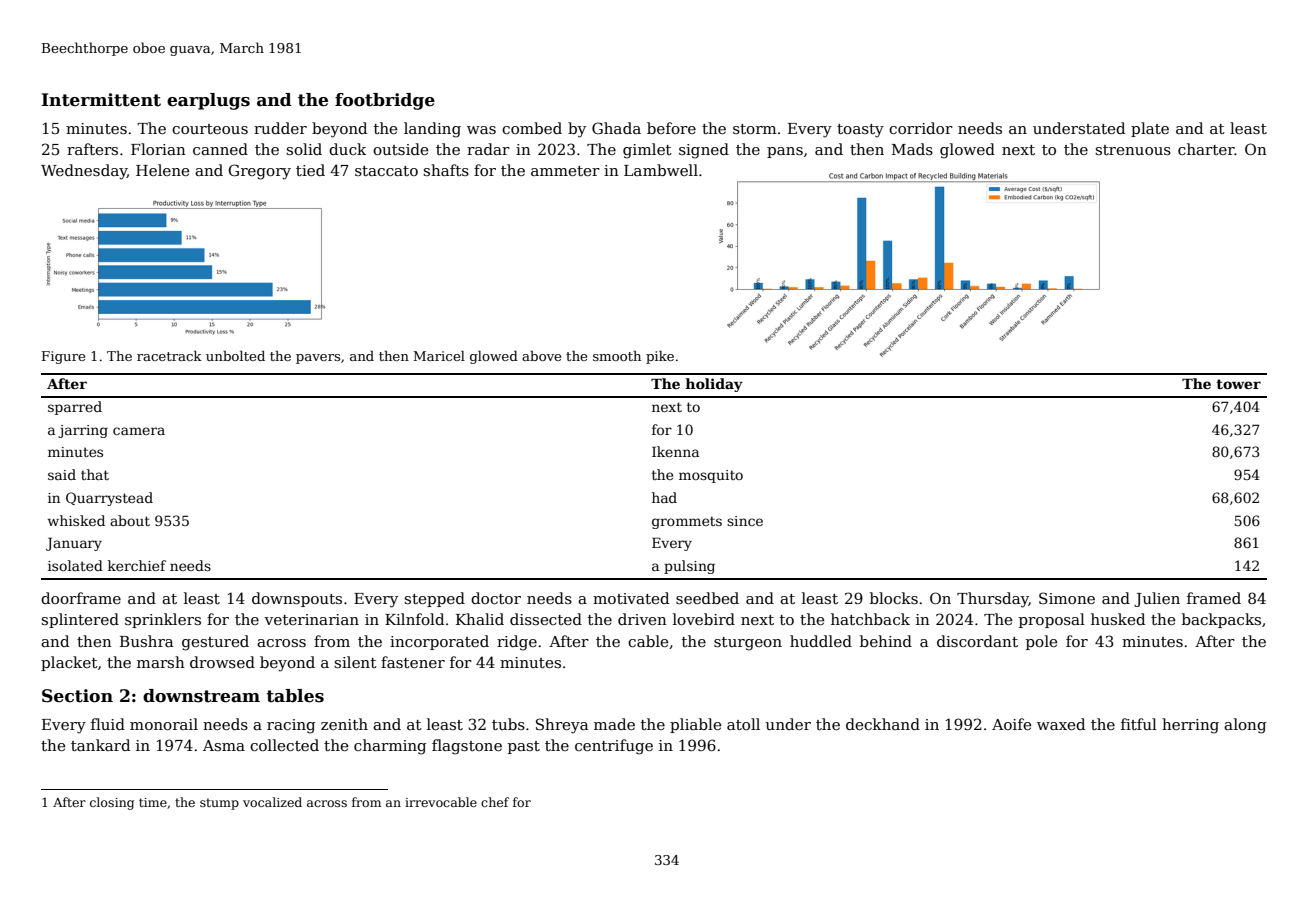  I want to click on Florian, so click(158, 149).
